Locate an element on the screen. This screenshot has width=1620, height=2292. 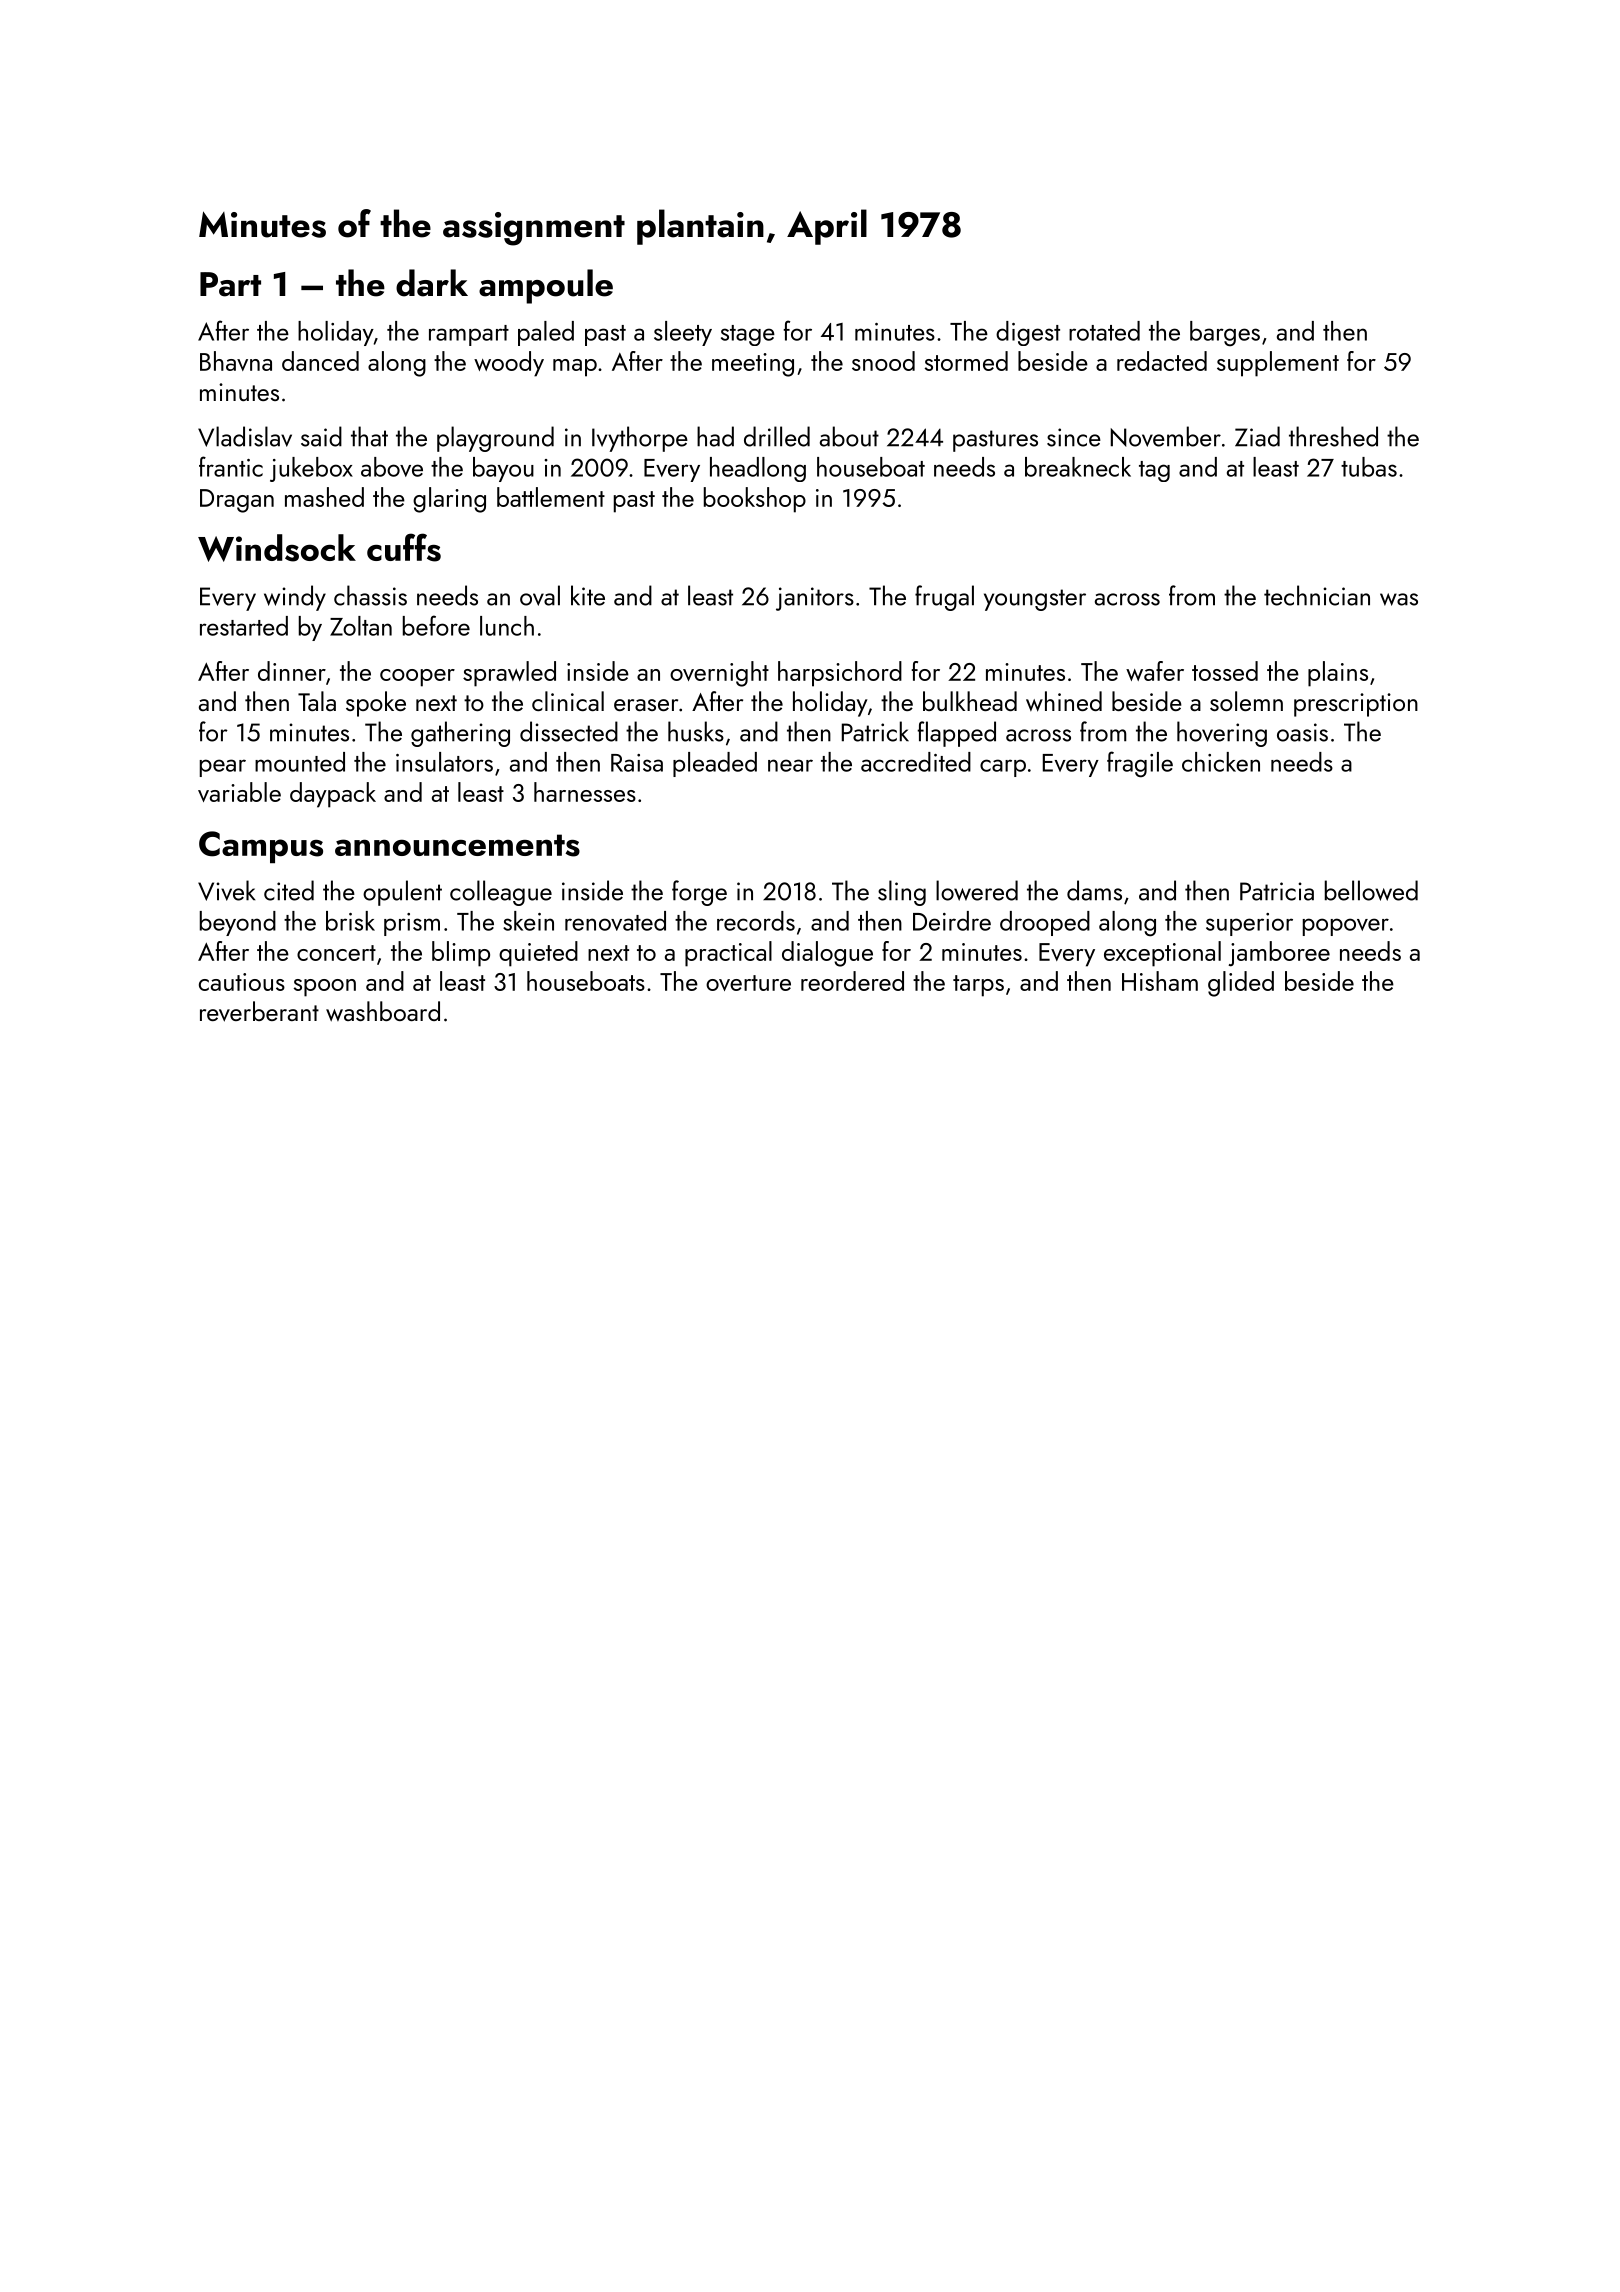
near is located at coordinates (790, 765).
